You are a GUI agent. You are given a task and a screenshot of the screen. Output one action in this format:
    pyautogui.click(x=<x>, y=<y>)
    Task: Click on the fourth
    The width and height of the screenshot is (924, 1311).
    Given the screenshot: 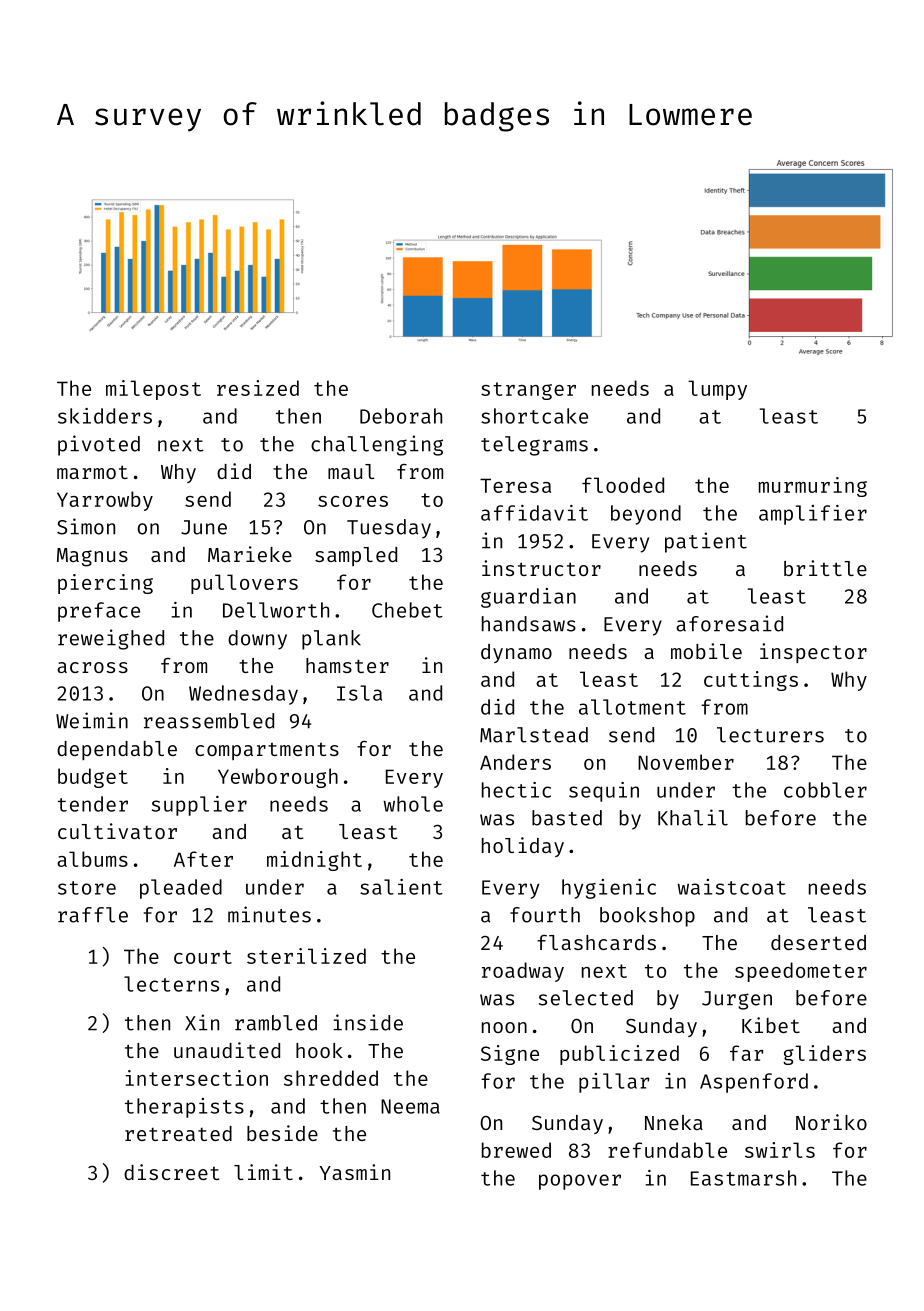 What is the action you would take?
    pyautogui.click(x=545, y=915)
